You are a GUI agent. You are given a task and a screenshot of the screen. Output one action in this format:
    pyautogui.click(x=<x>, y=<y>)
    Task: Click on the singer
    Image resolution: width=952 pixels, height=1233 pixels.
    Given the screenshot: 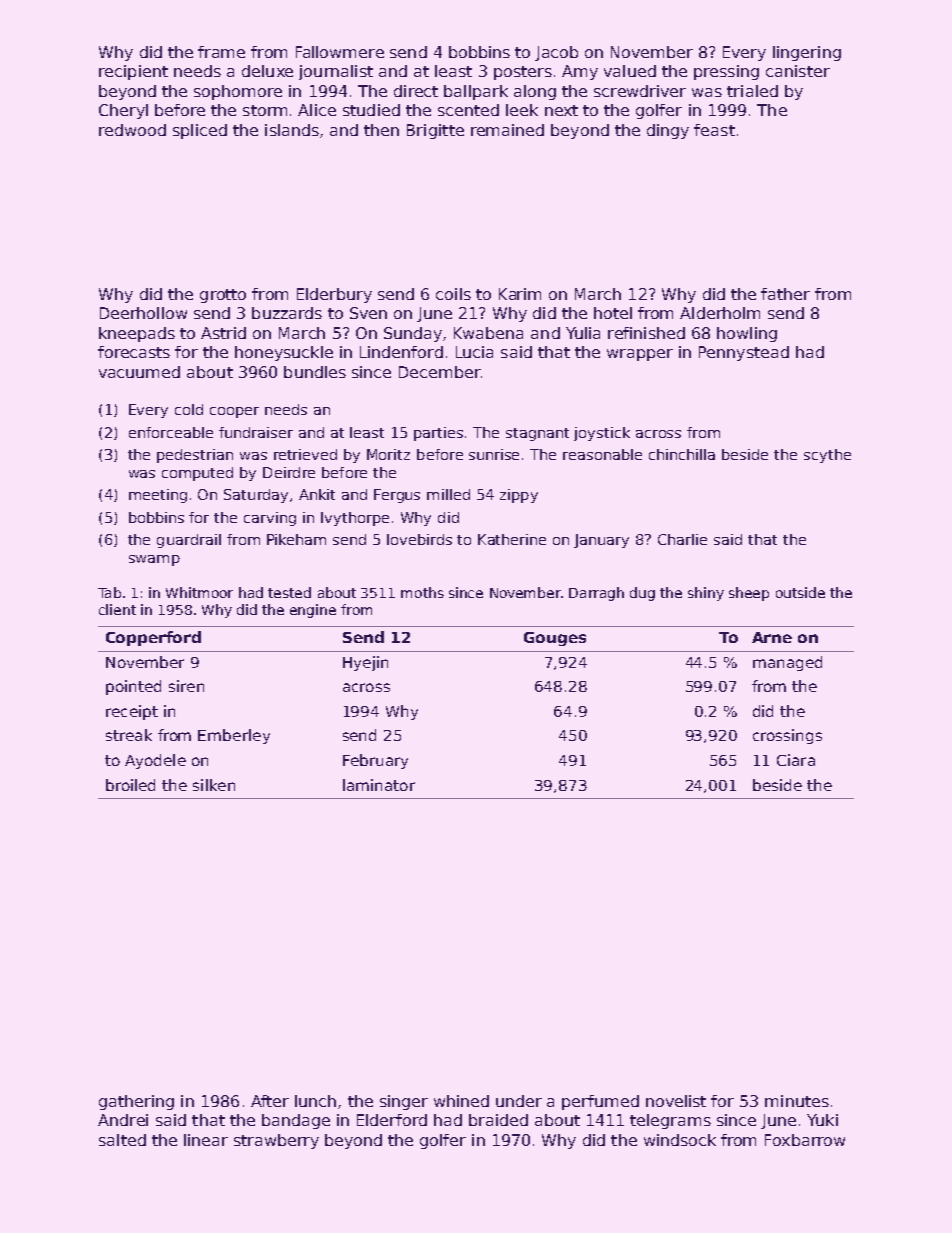 What is the action you would take?
    pyautogui.click(x=404, y=1102)
